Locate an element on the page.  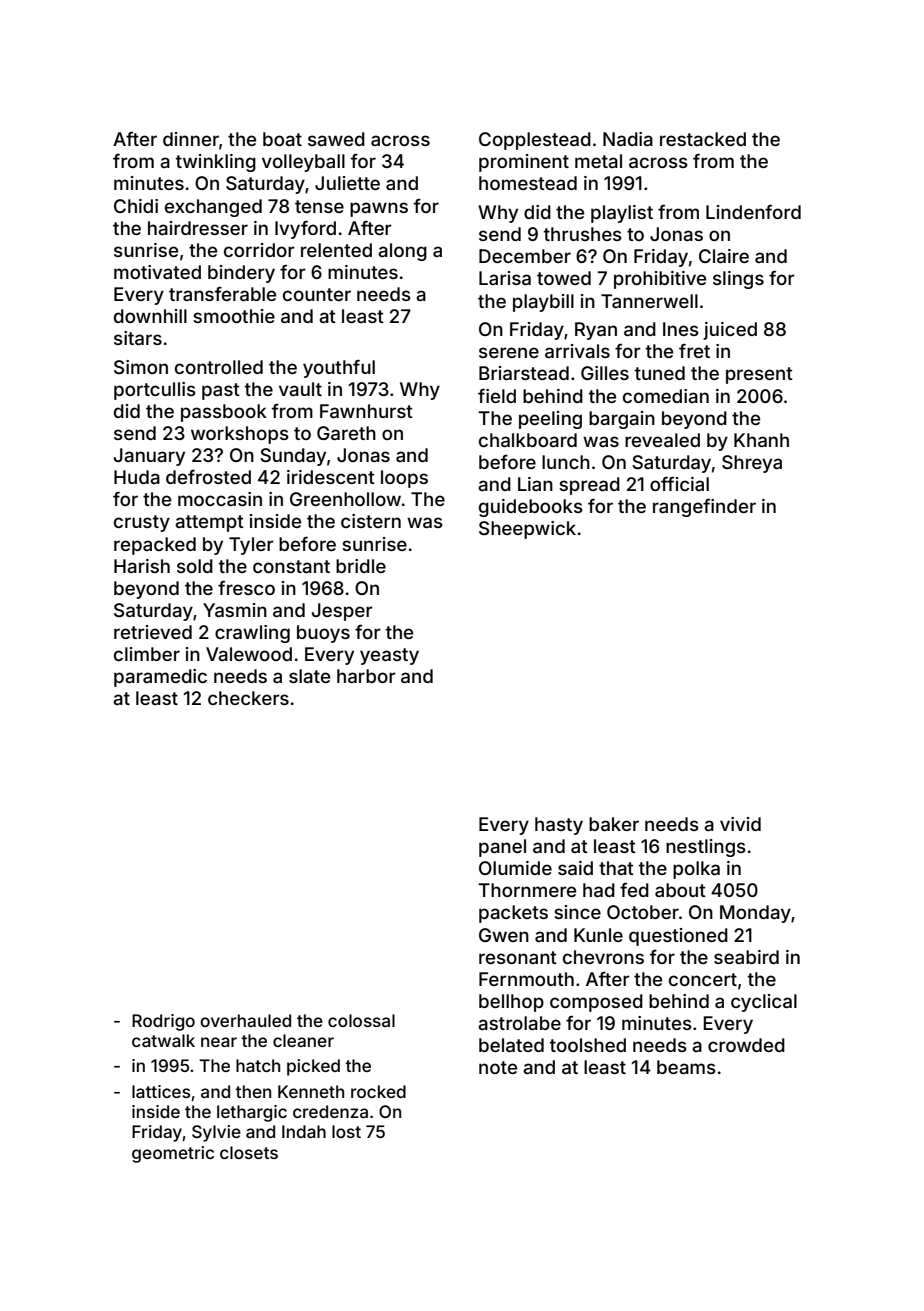
cyclical is located at coordinates (764, 1003).
